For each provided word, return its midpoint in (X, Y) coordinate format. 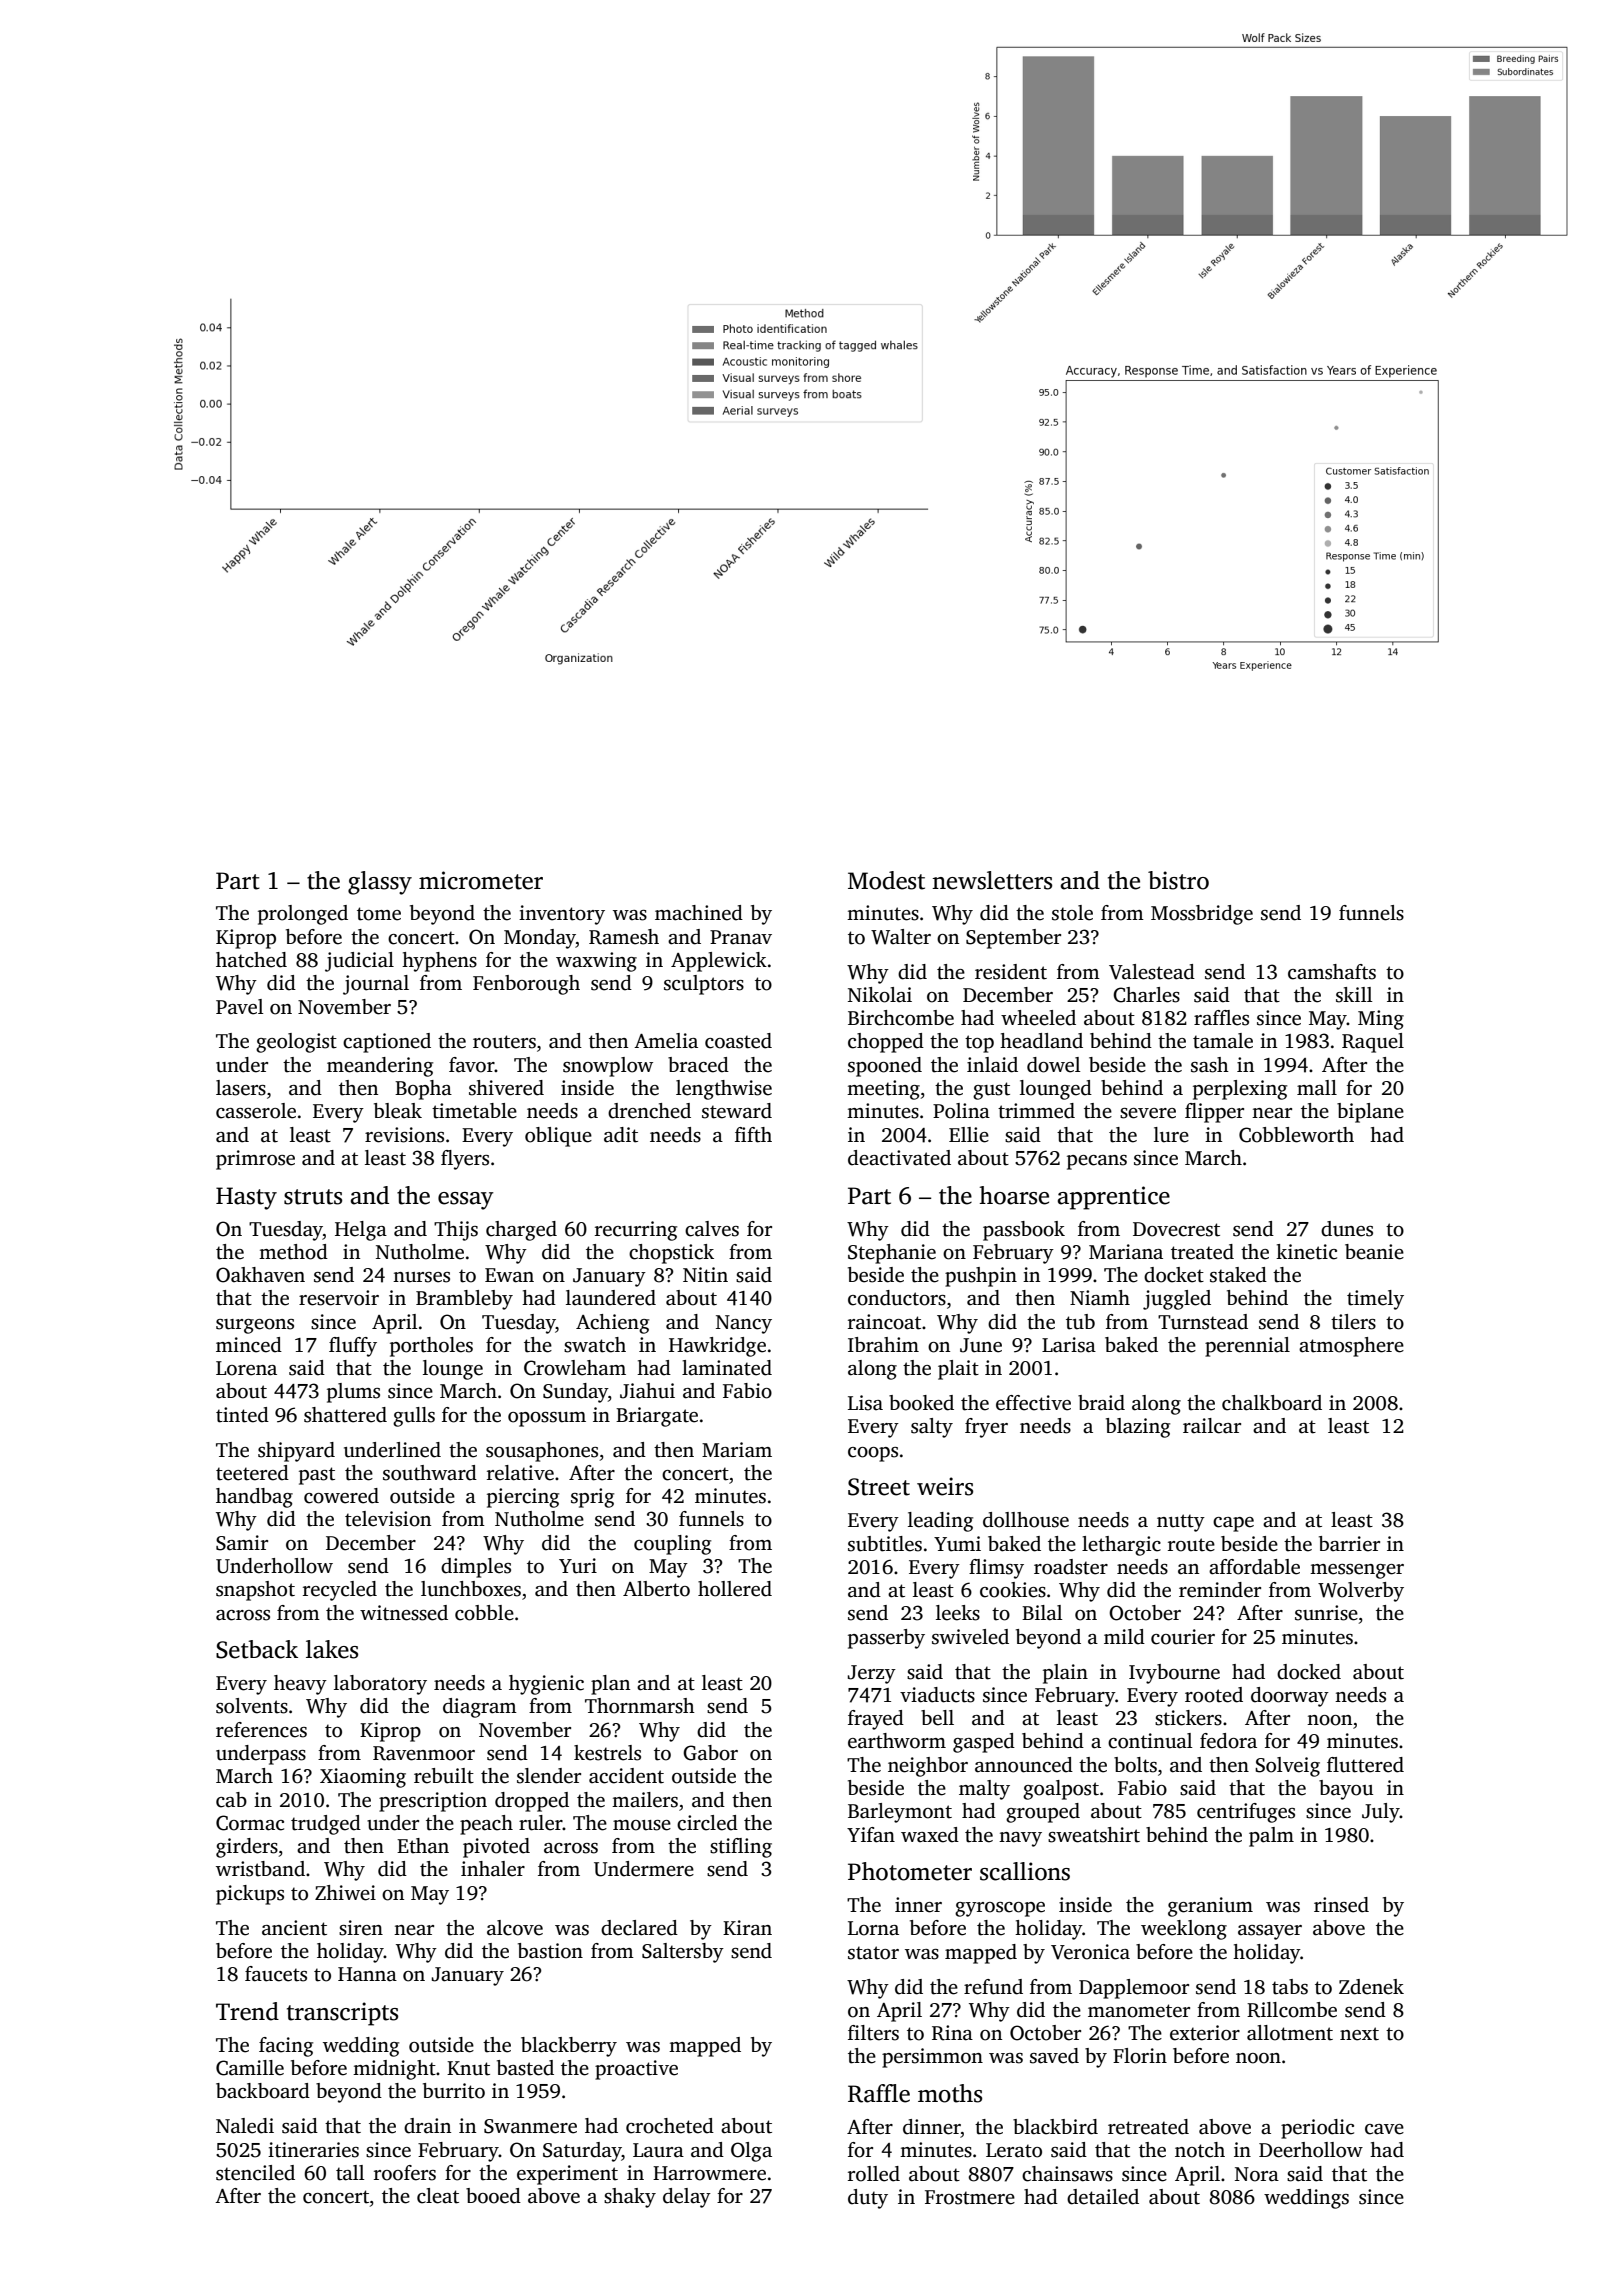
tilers (1353, 1322)
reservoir (339, 1298)
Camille (250, 2068)
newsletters (992, 880)
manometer (1139, 2011)
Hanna (367, 1974)
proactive (636, 2070)
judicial (359, 962)
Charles (1146, 995)
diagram (480, 1708)
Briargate (657, 1417)
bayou (1346, 1790)
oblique (558, 1137)
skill (1354, 995)
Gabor (710, 1753)
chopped (886, 1043)
